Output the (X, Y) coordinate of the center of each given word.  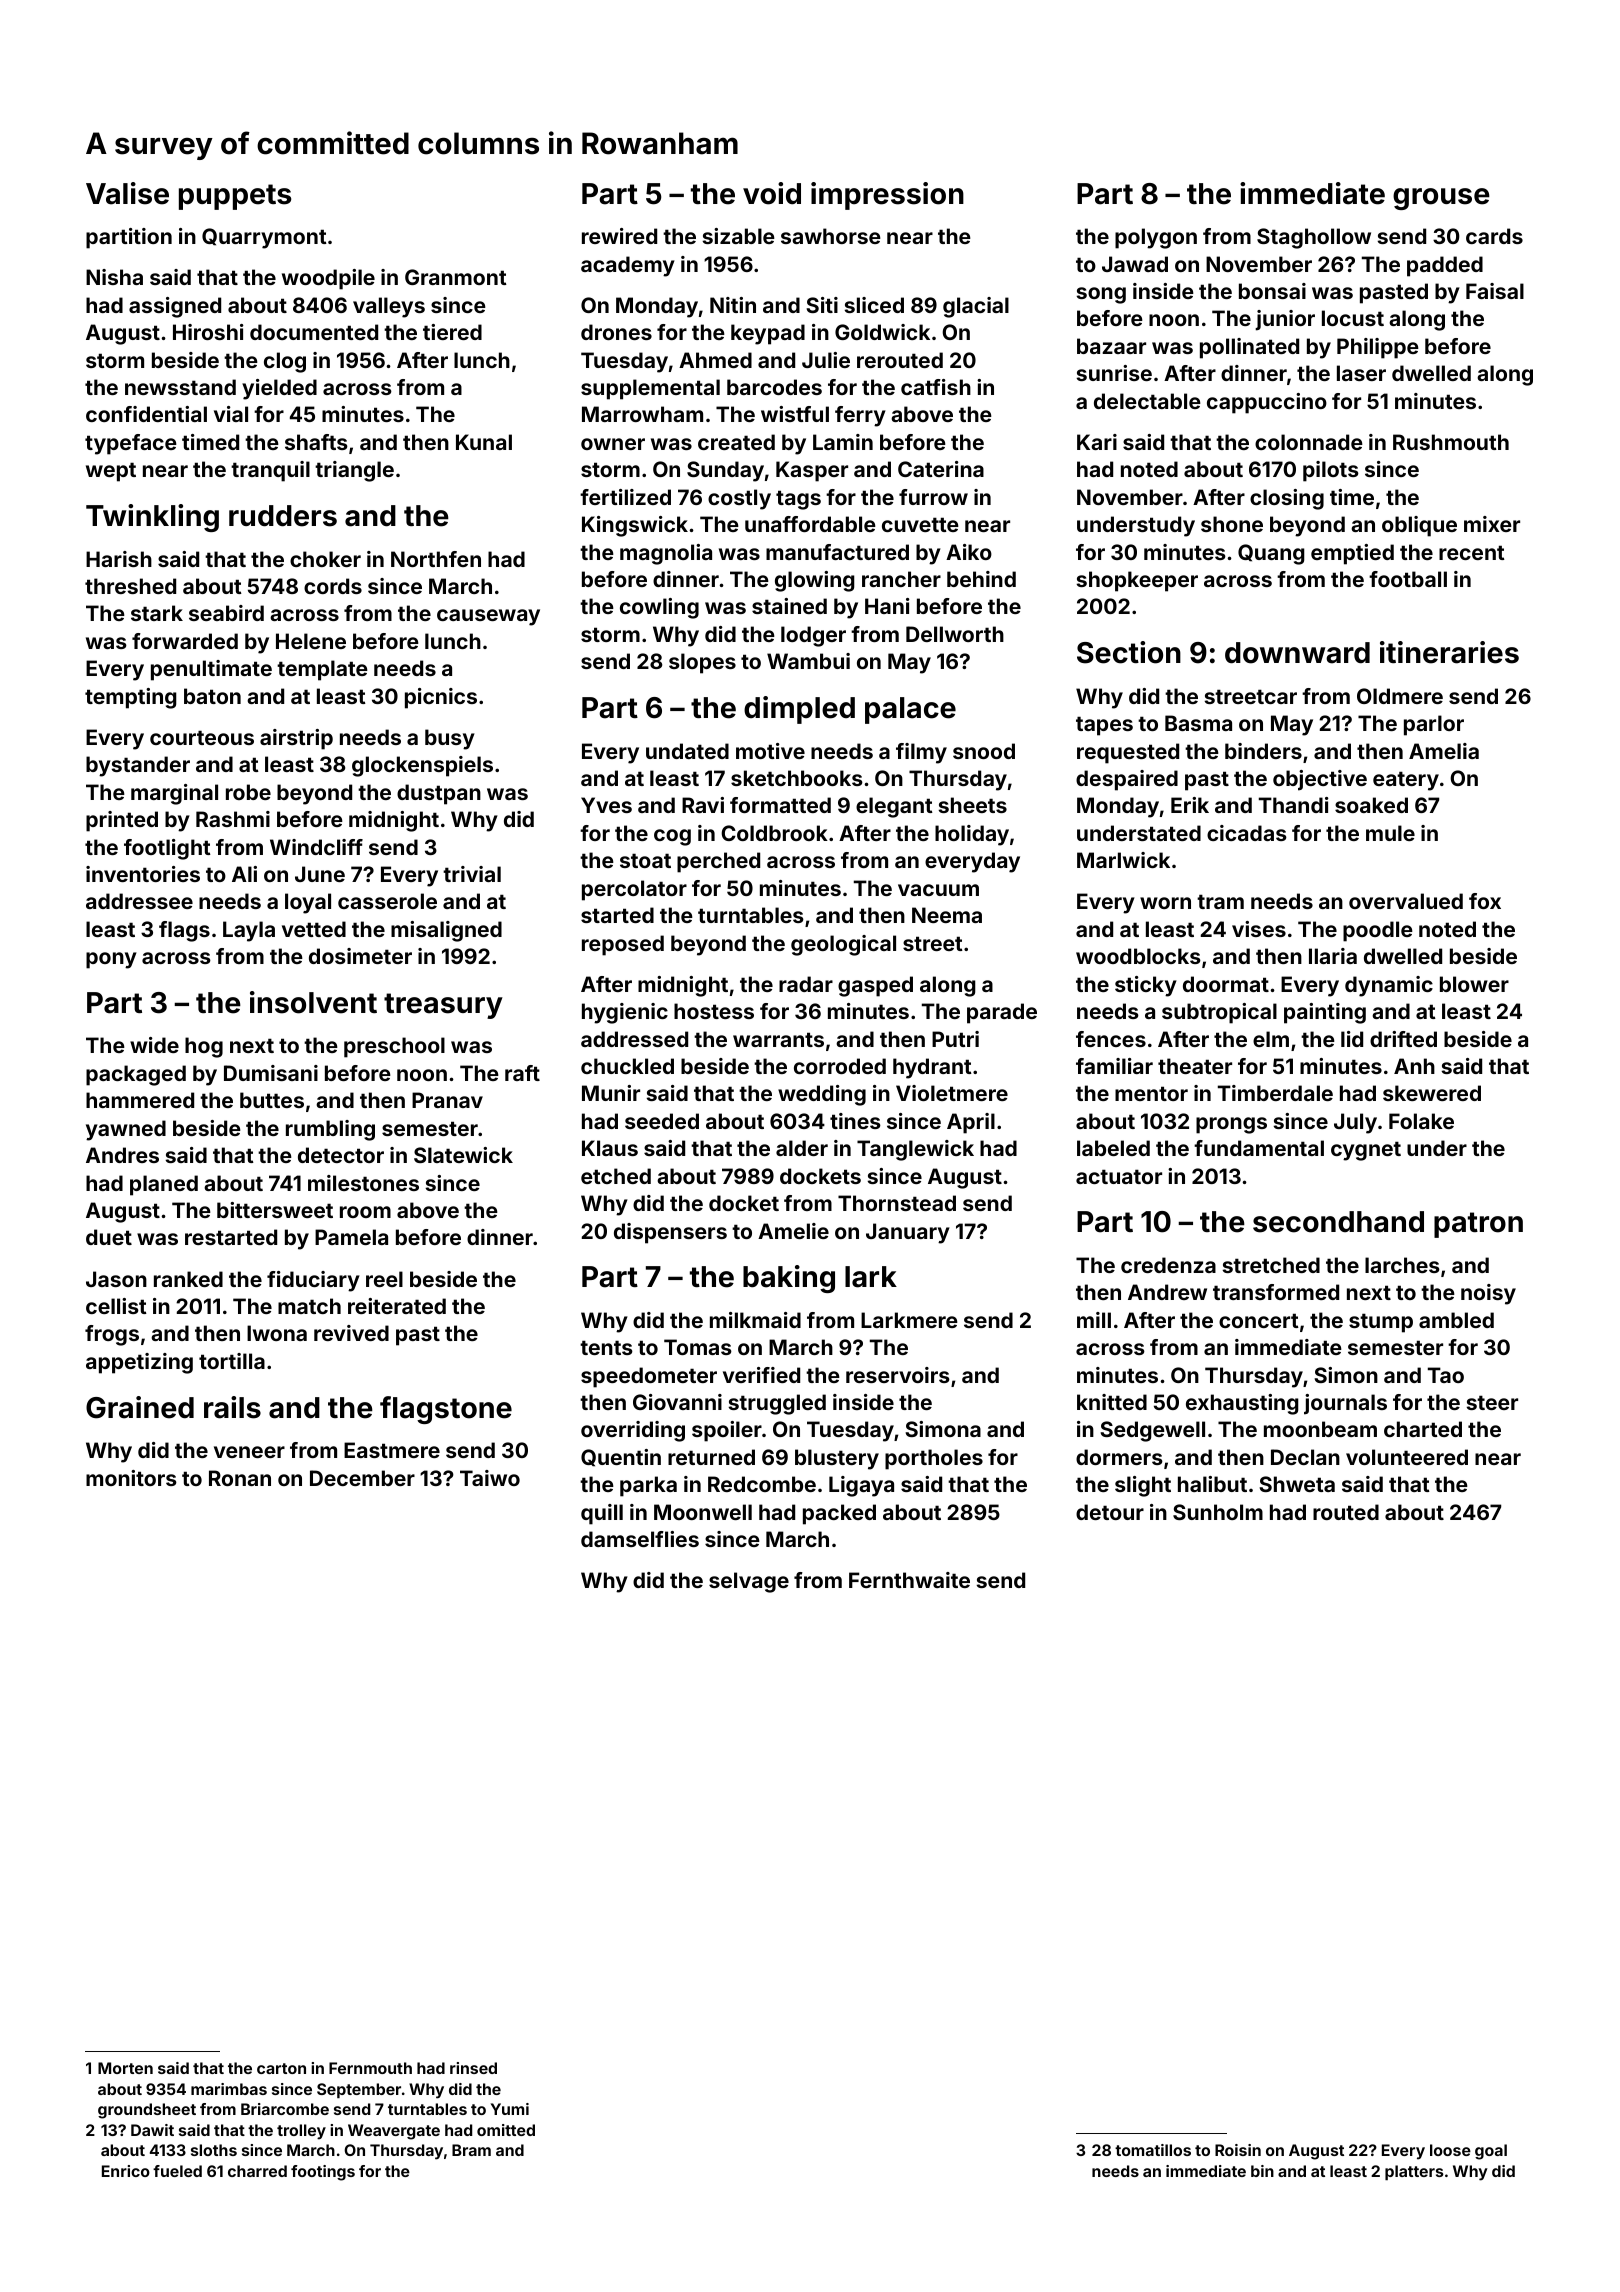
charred (257, 2171)
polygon (1156, 238)
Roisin (1238, 2150)
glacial (976, 307)
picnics (441, 698)
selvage (749, 1582)
